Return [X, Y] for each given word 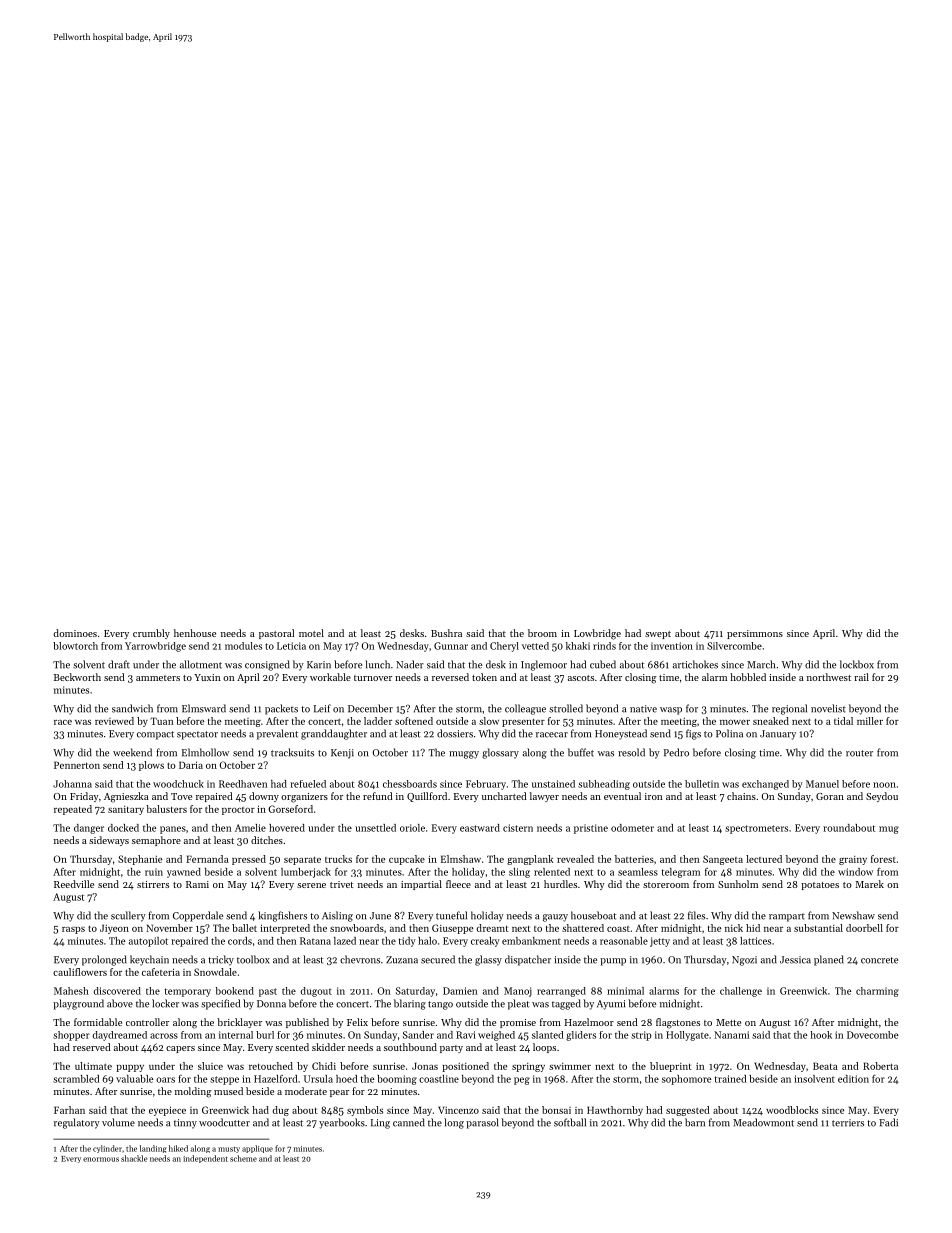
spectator [197, 735]
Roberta [880, 1066]
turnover [373, 678]
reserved [92, 1047]
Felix [357, 1022]
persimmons [755, 634]
